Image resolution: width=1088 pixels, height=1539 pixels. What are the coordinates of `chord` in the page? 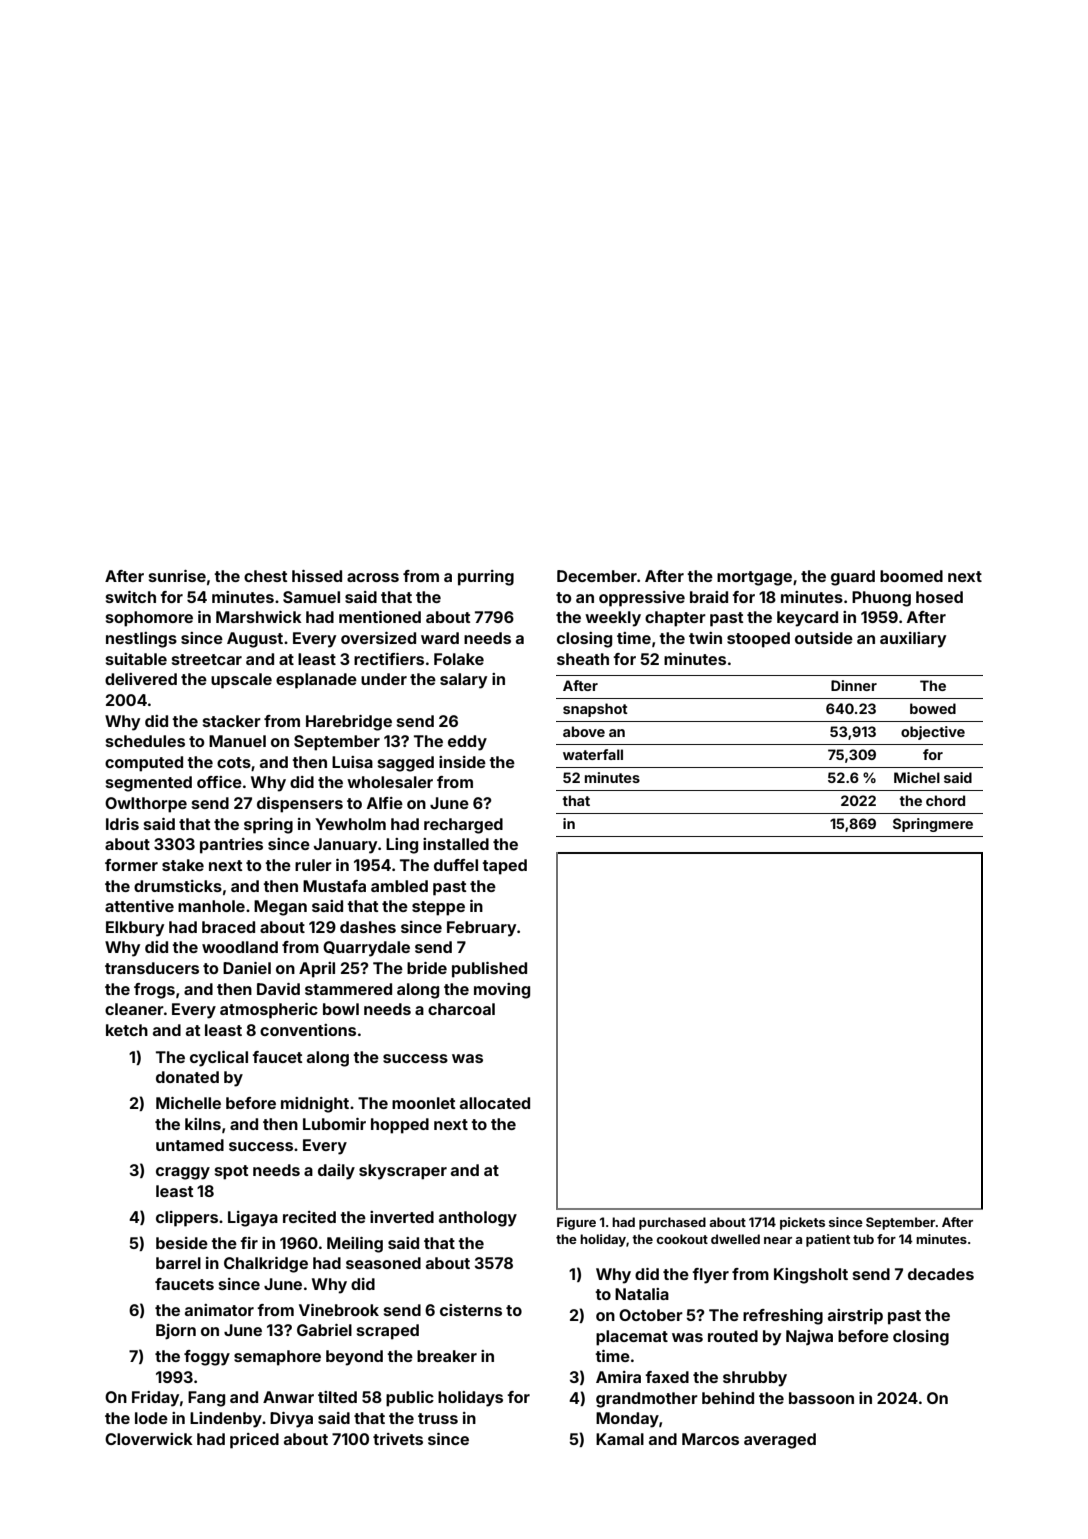 It's located at (945, 800).
